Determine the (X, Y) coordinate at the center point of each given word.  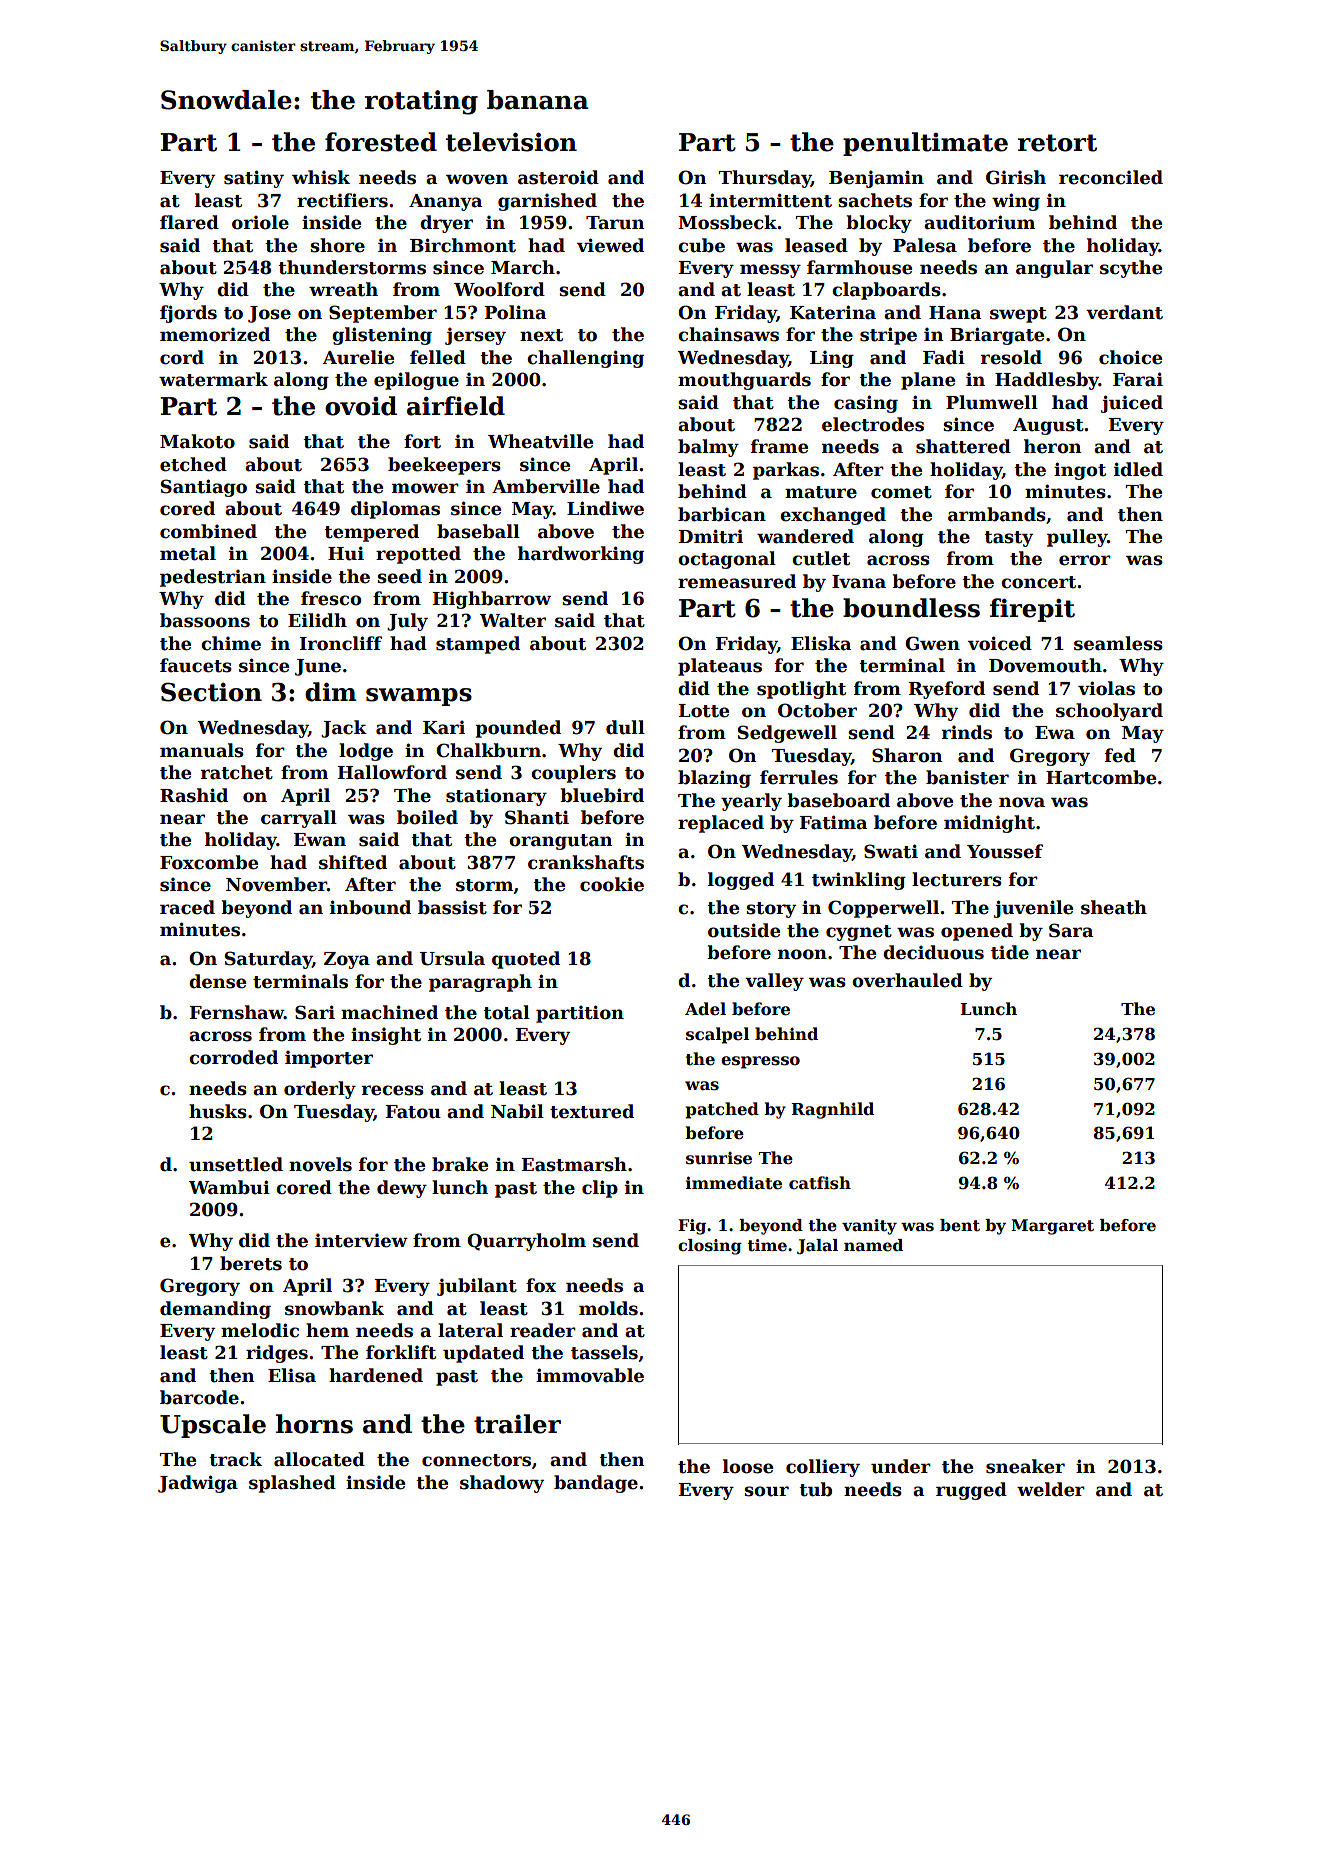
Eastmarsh (574, 1164)
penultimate (925, 144)
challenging (585, 359)
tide (1010, 952)
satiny (254, 179)
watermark (213, 379)
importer (329, 1059)
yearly (751, 802)
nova (1022, 802)
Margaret (1052, 1227)
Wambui (229, 1187)
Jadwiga (198, 1484)
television (511, 142)
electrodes (873, 424)
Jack (344, 729)
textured (592, 1111)
